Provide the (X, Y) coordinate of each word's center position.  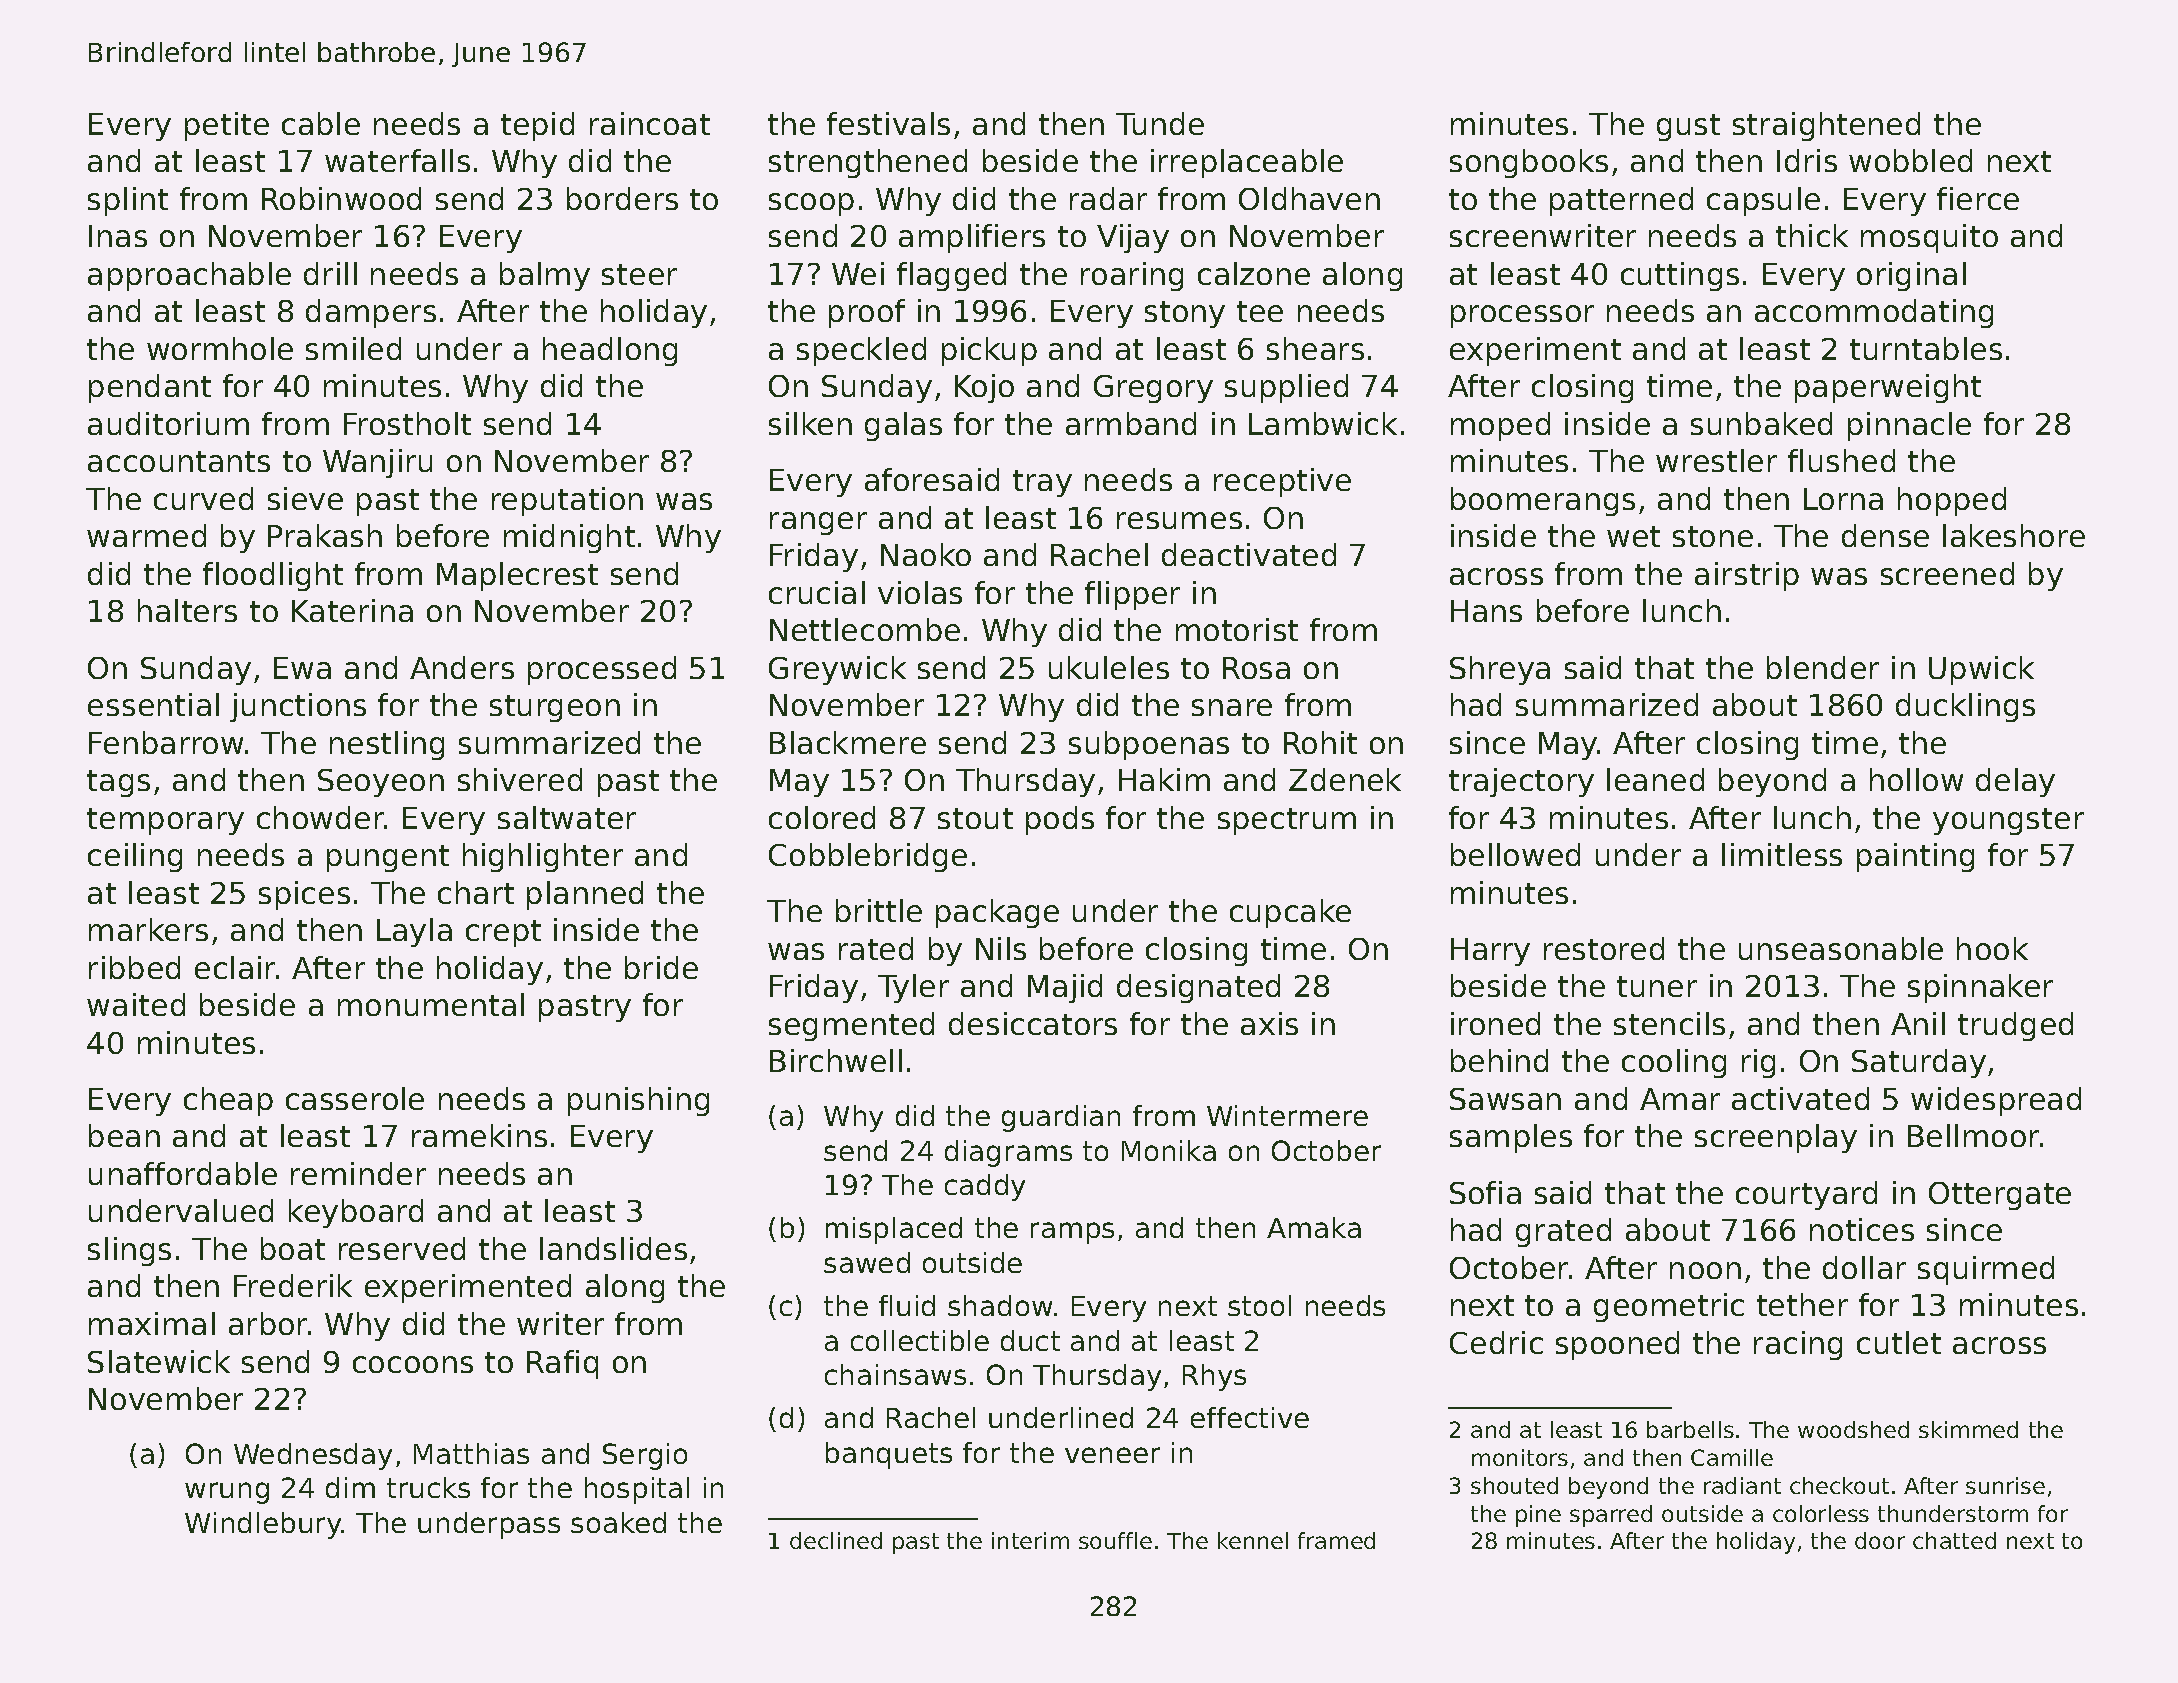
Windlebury (263, 1525)
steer (639, 274)
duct (1030, 1340)
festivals (888, 123)
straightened (1826, 126)
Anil (1918, 1023)
